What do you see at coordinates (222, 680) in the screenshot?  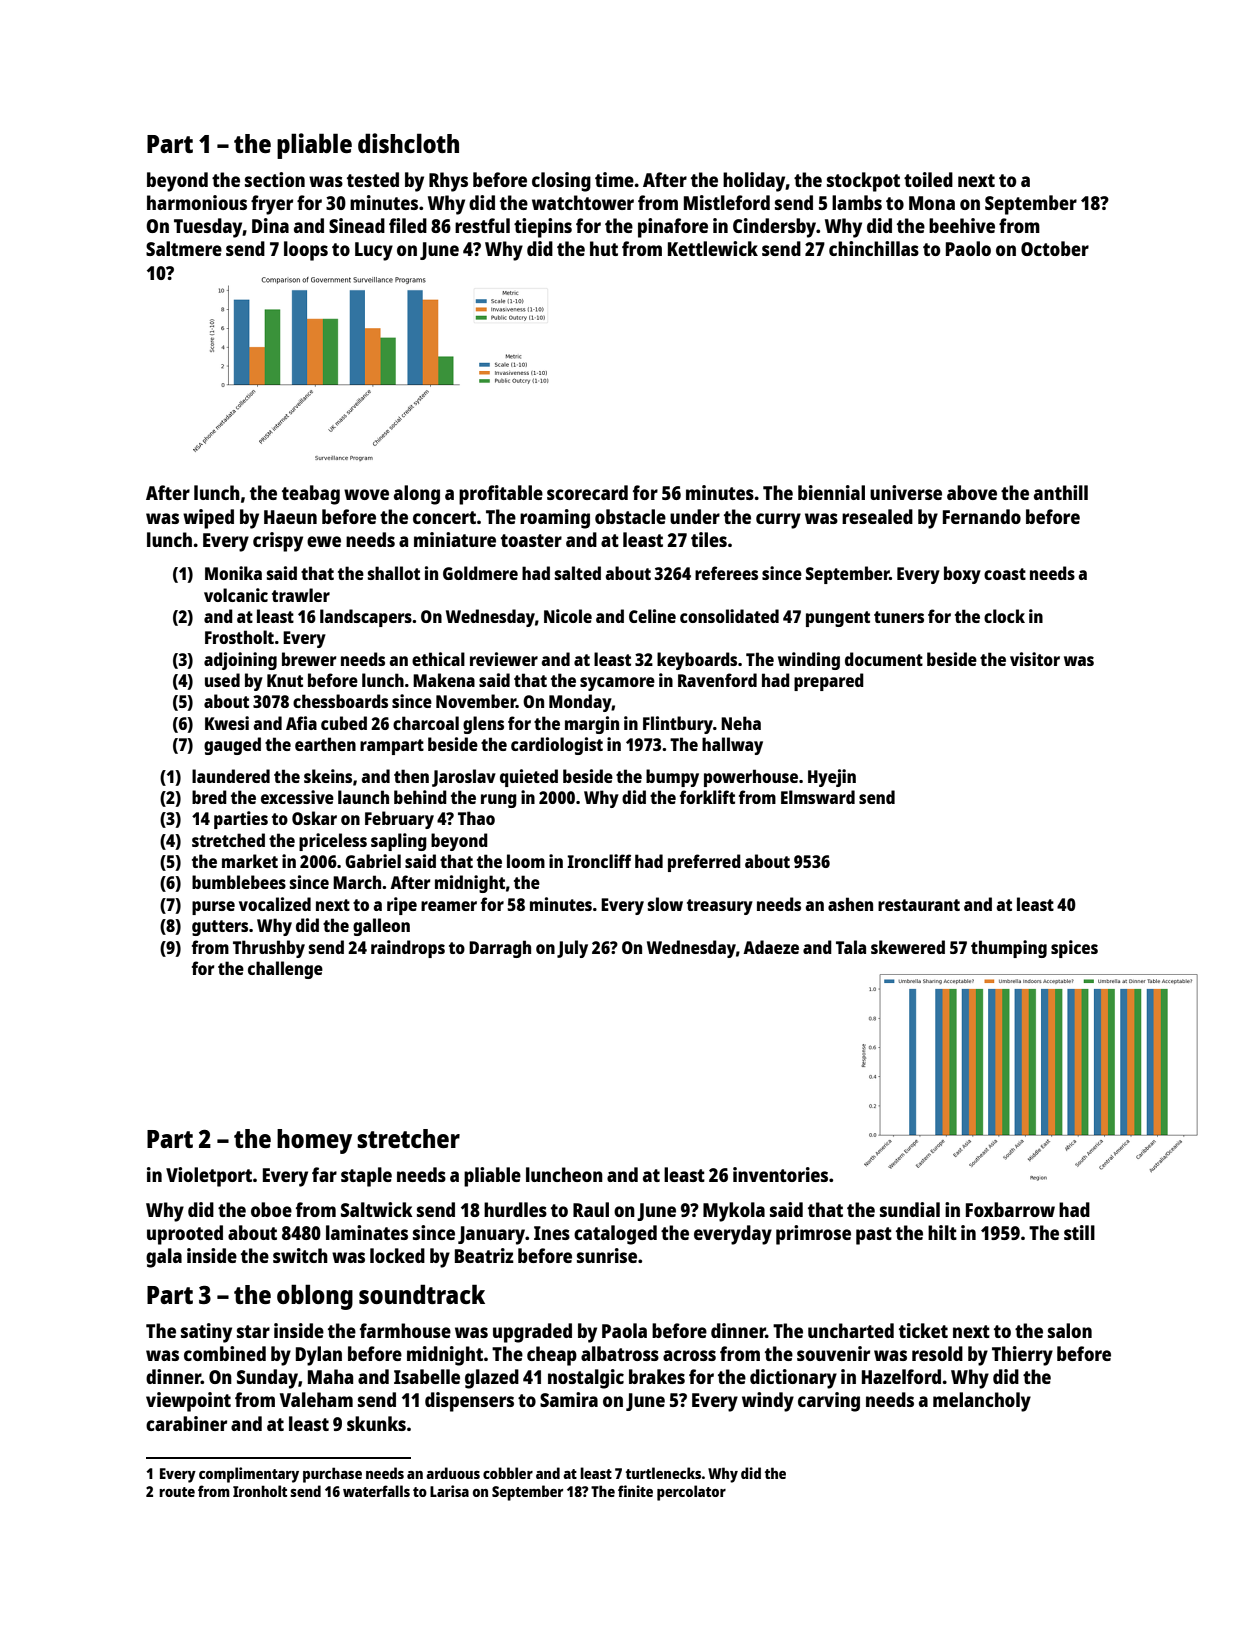 I see `used` at bounding box center [222, 680].
